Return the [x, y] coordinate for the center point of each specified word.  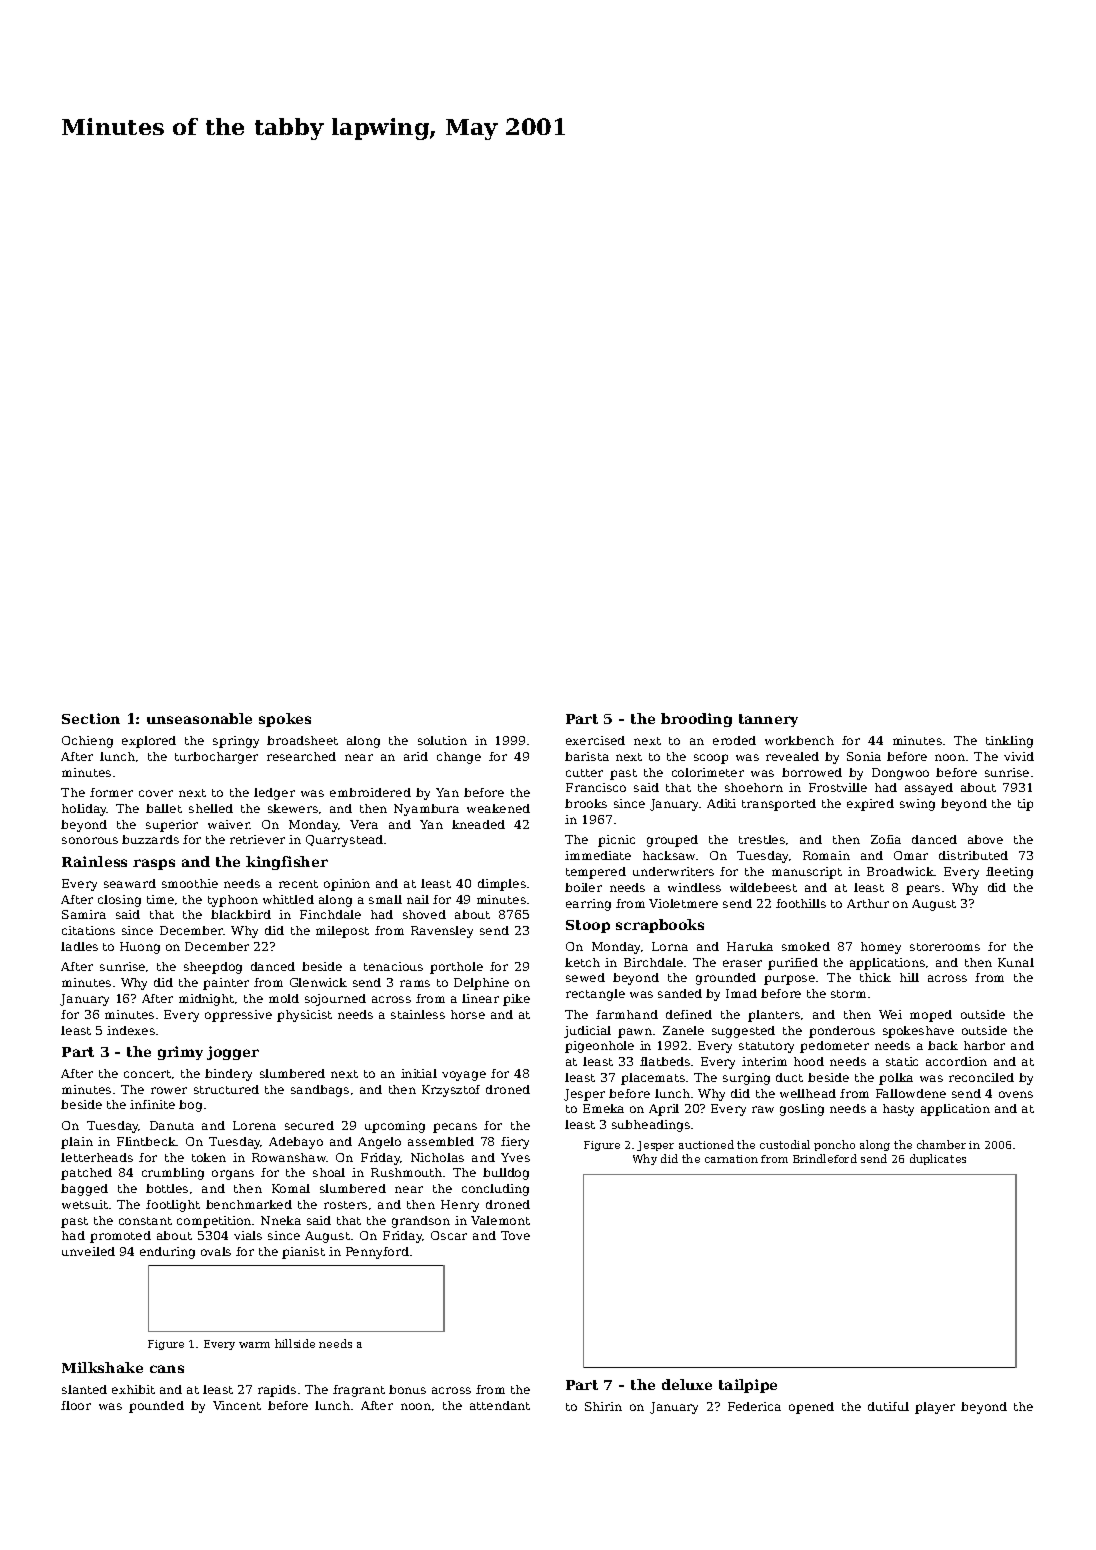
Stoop [588, 926]
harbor [984, 1045]
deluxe [687, 1384]
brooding [696, 720]
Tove [515, 1235]
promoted [120, 1237]
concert [147, 1074]
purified [793, 964]
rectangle [595, 995]
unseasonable [199, 718]
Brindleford [825, 1158]
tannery [768, 720]
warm [254, 1345]
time [160, 899]
